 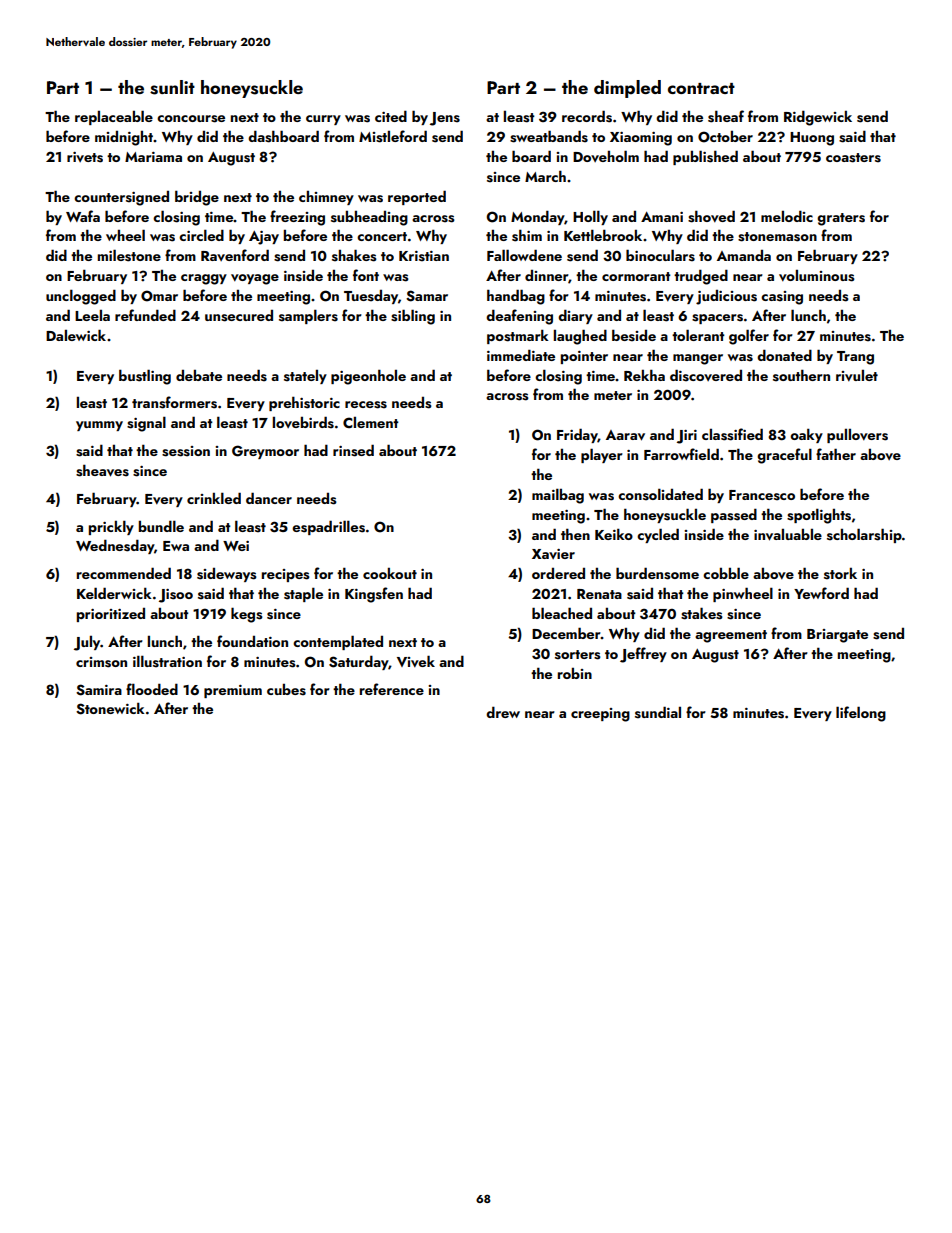 What do you see at coordinates (627, 89) in the document?
I see `dimpled` at bounding box center [627, 89].
